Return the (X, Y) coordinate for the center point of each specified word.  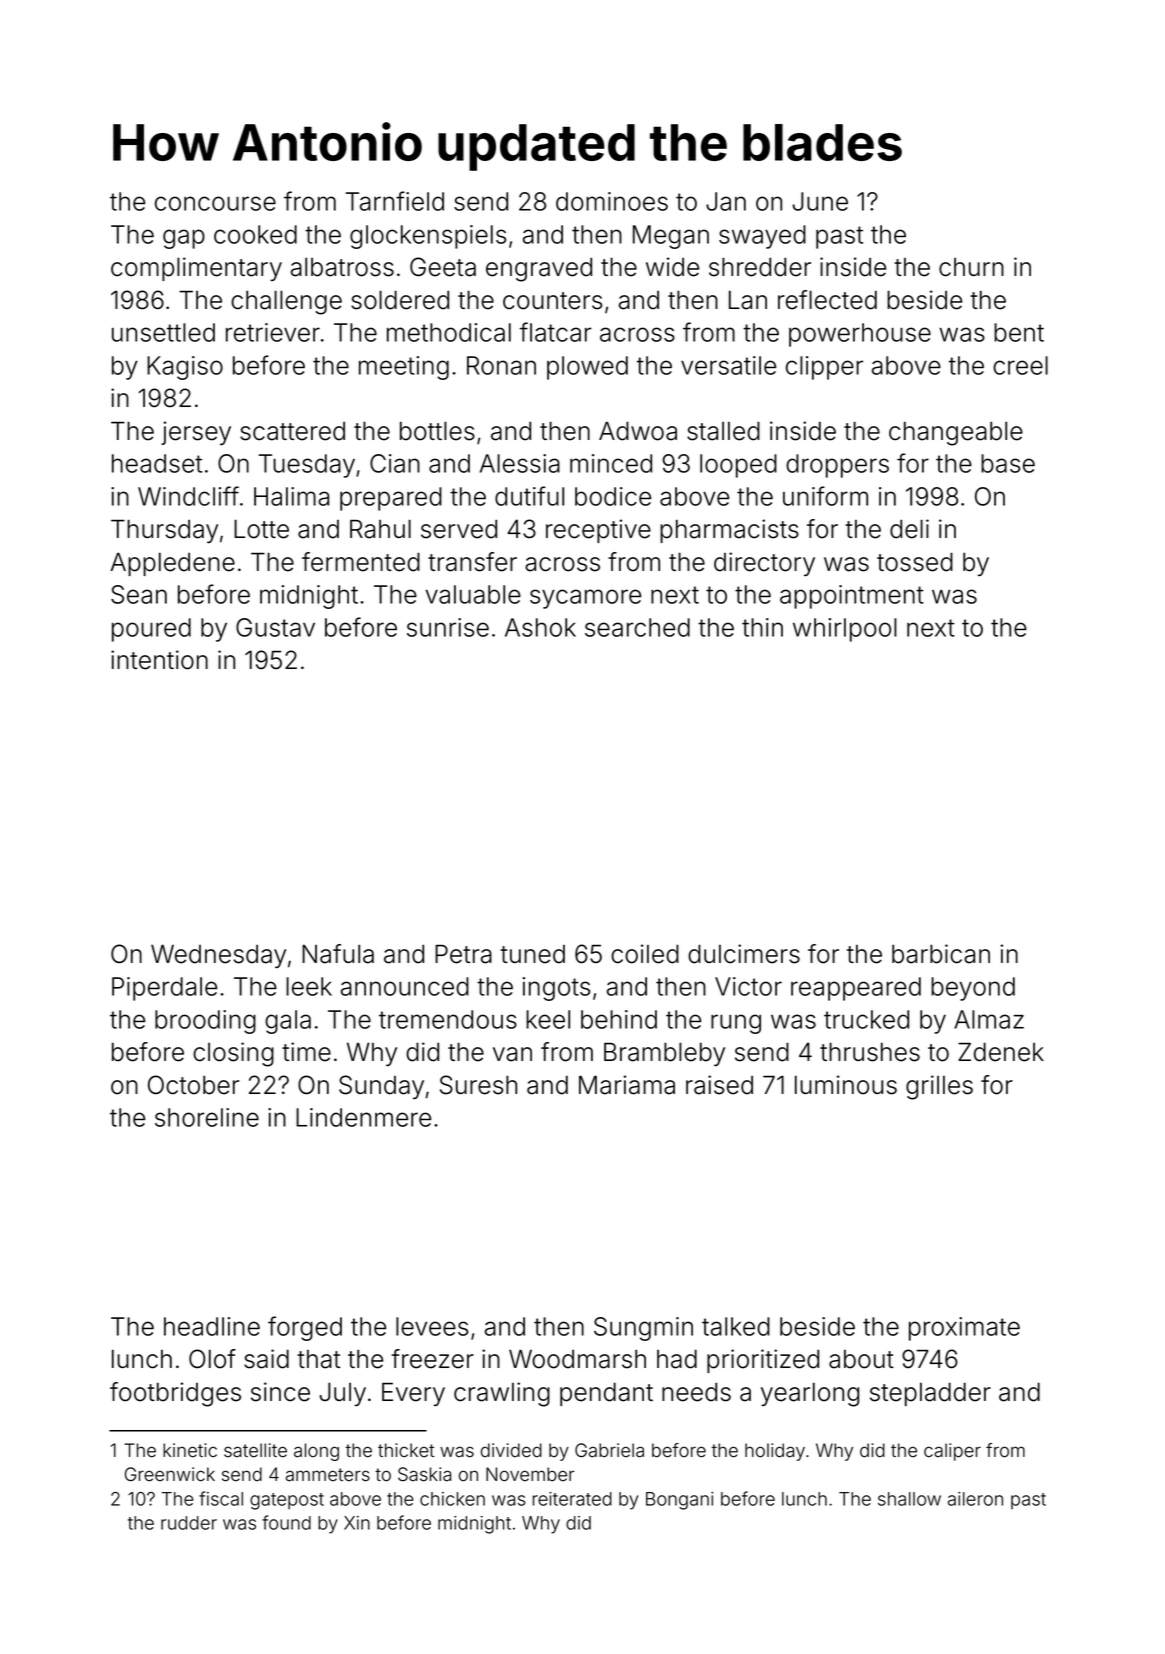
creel (1020, 365)
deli (909, 529)
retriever (273, 332)
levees (432, 1326)
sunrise (448, 627)
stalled (723, 431)
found (286, 1522)
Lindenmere (363, 1117)
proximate (964, 1329)
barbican (941, 954)
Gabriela (609, 1450)
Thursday (164, 531)
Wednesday (218, 956)
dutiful (529, 496)
